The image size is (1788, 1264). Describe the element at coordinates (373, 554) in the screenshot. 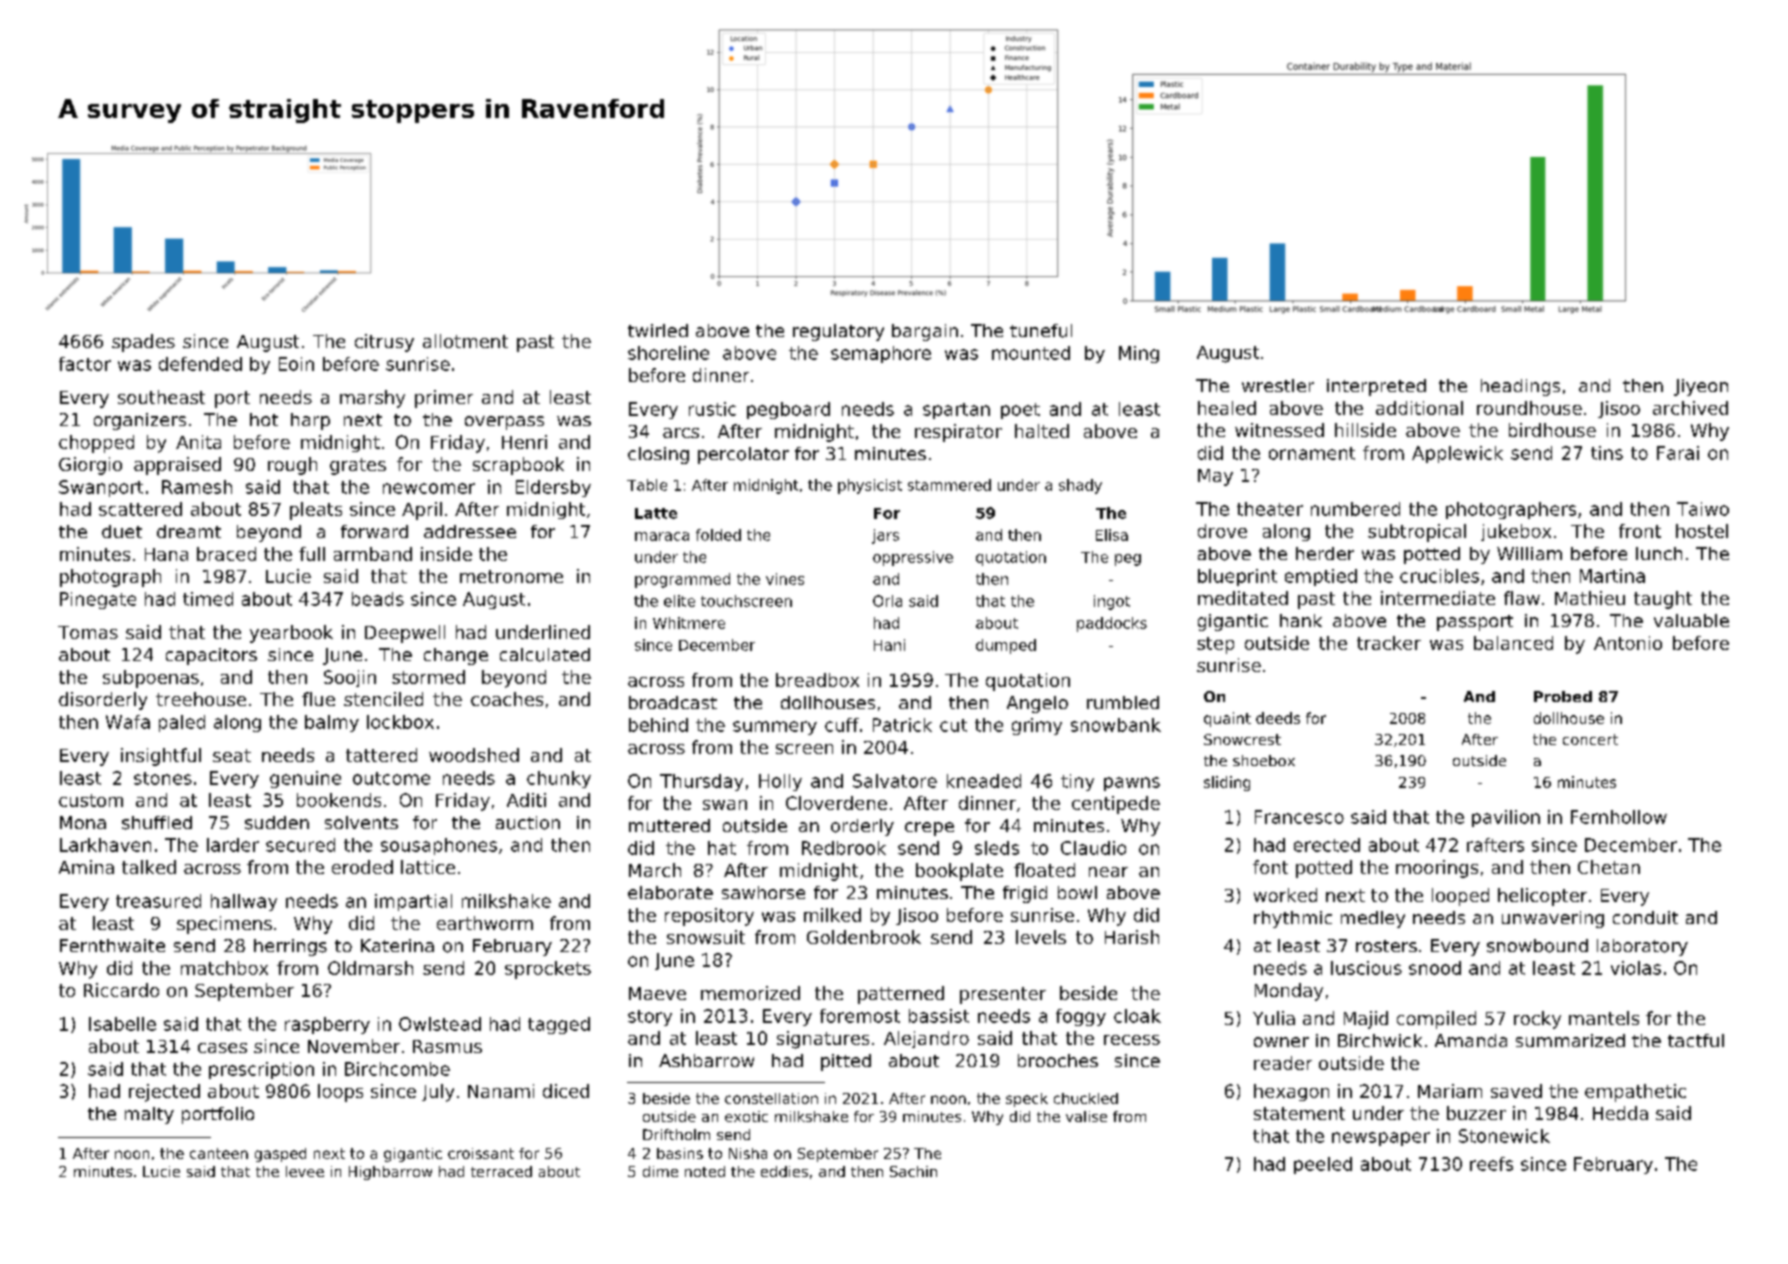

I see `armband` at that location.
